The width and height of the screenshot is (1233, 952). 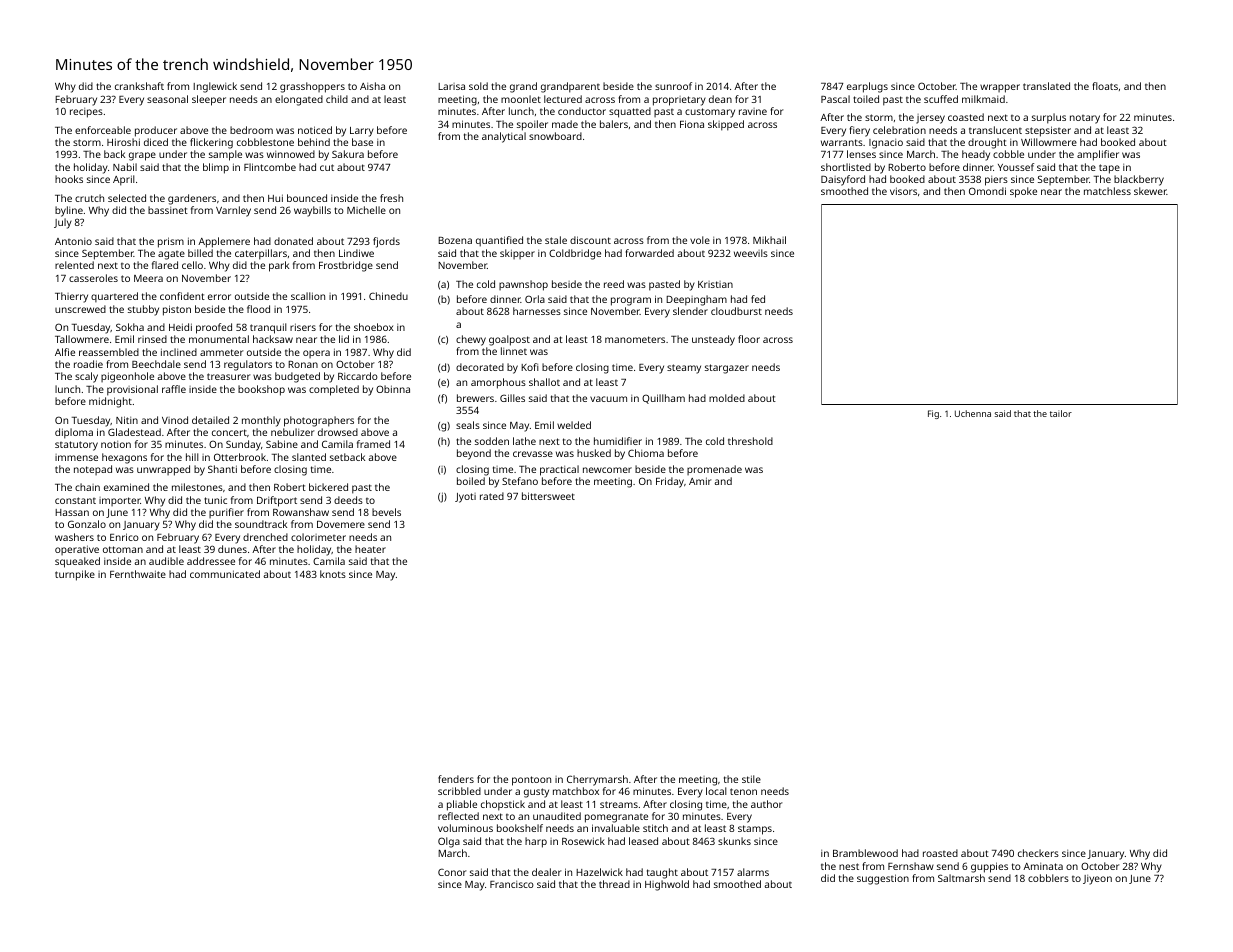 I want to click on Saltmarsh, so click(x=961, y=878).
